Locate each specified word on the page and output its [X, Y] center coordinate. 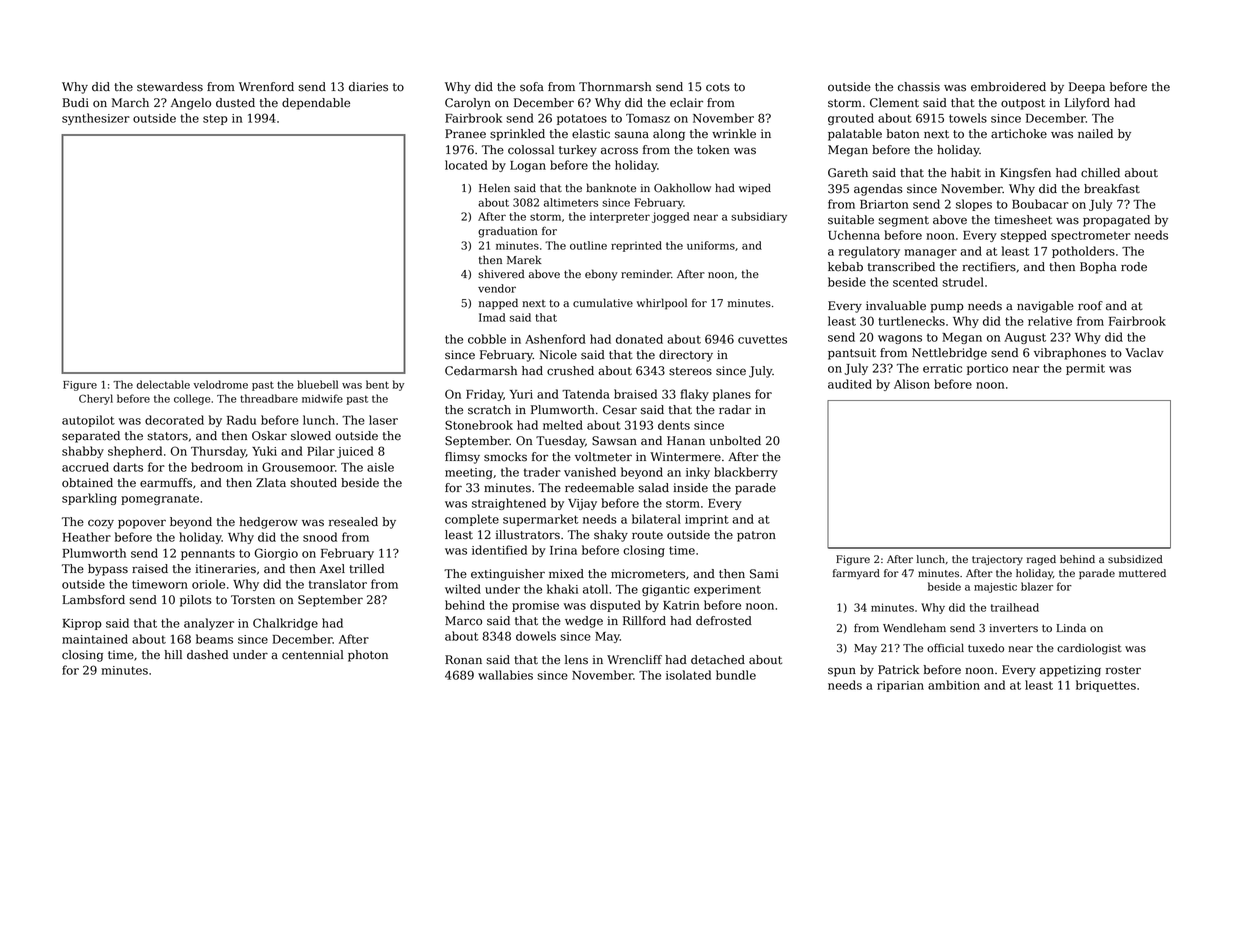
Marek [524, 259]
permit [1085, 369]
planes [732, 395]
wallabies [505, 675]
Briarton [884, 204]
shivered [502, 274]
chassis [919, 87]
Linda [1071, 628]
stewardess [170, 87]
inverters [1013, 628]
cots [718, 87]
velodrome [220, 384]
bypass [108, 570]
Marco [463, 621]
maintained [95, 639]
